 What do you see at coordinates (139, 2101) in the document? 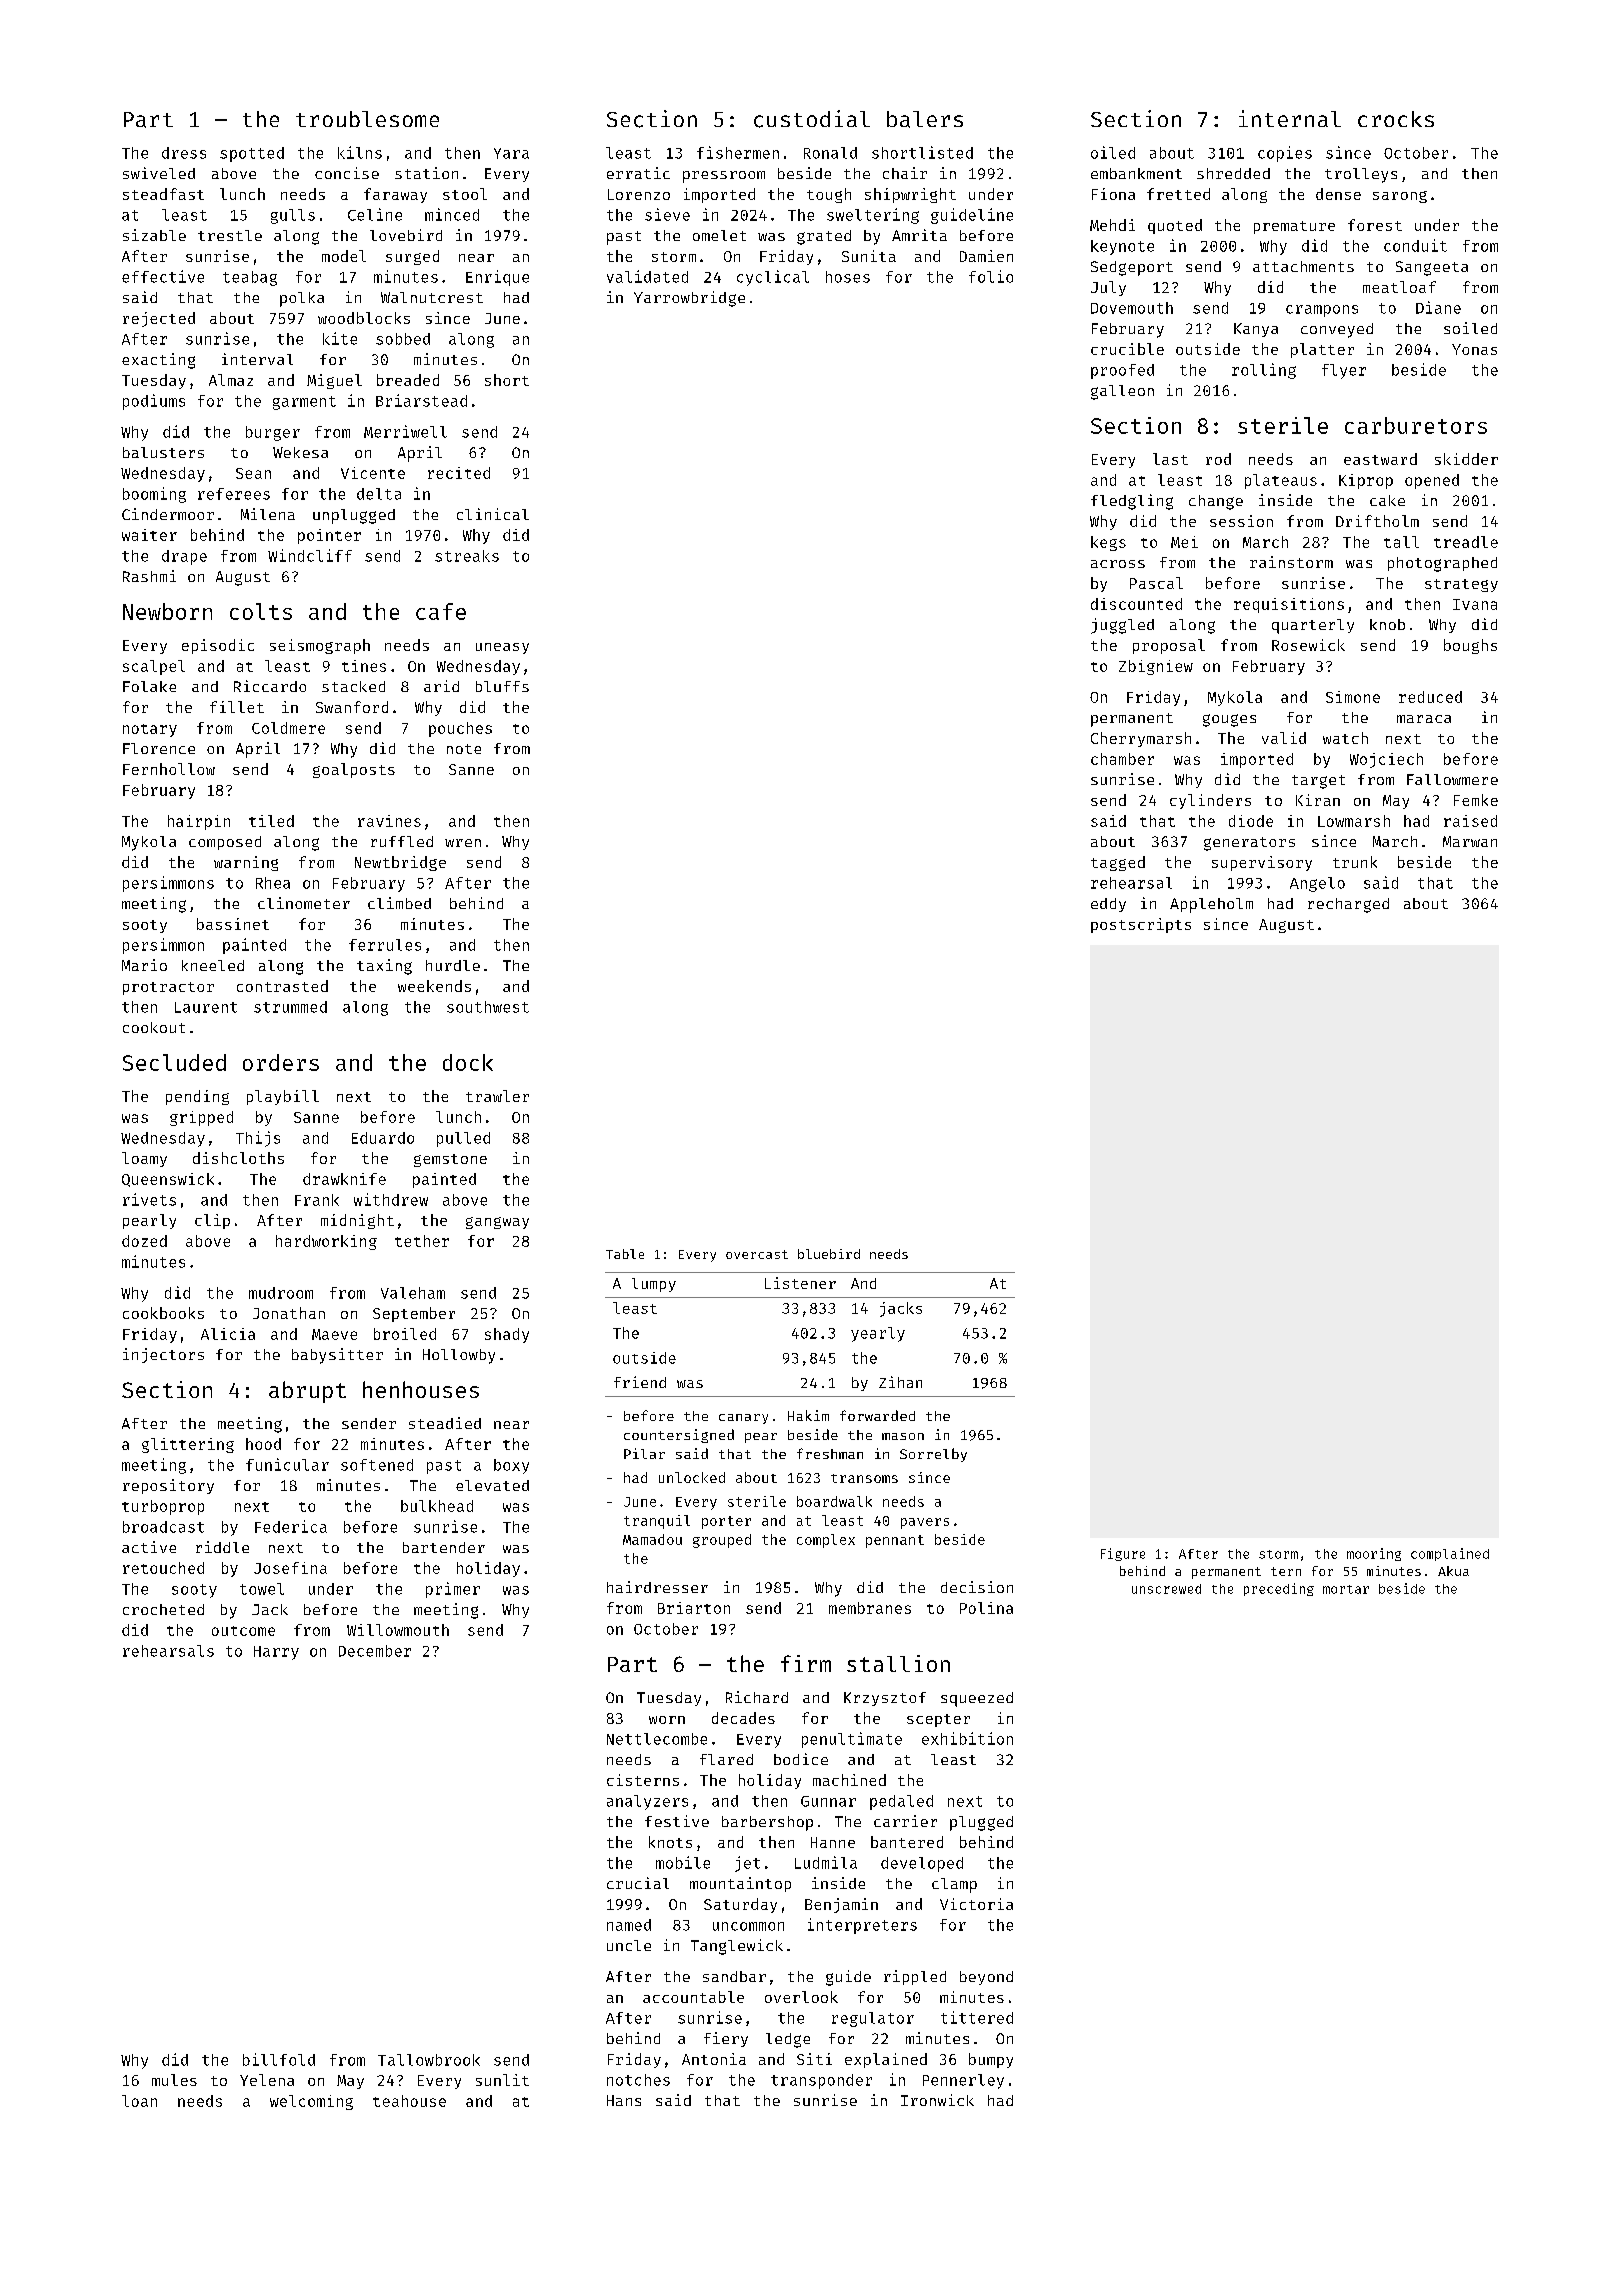
I see `loan` at bounding box center [139, 2101].
